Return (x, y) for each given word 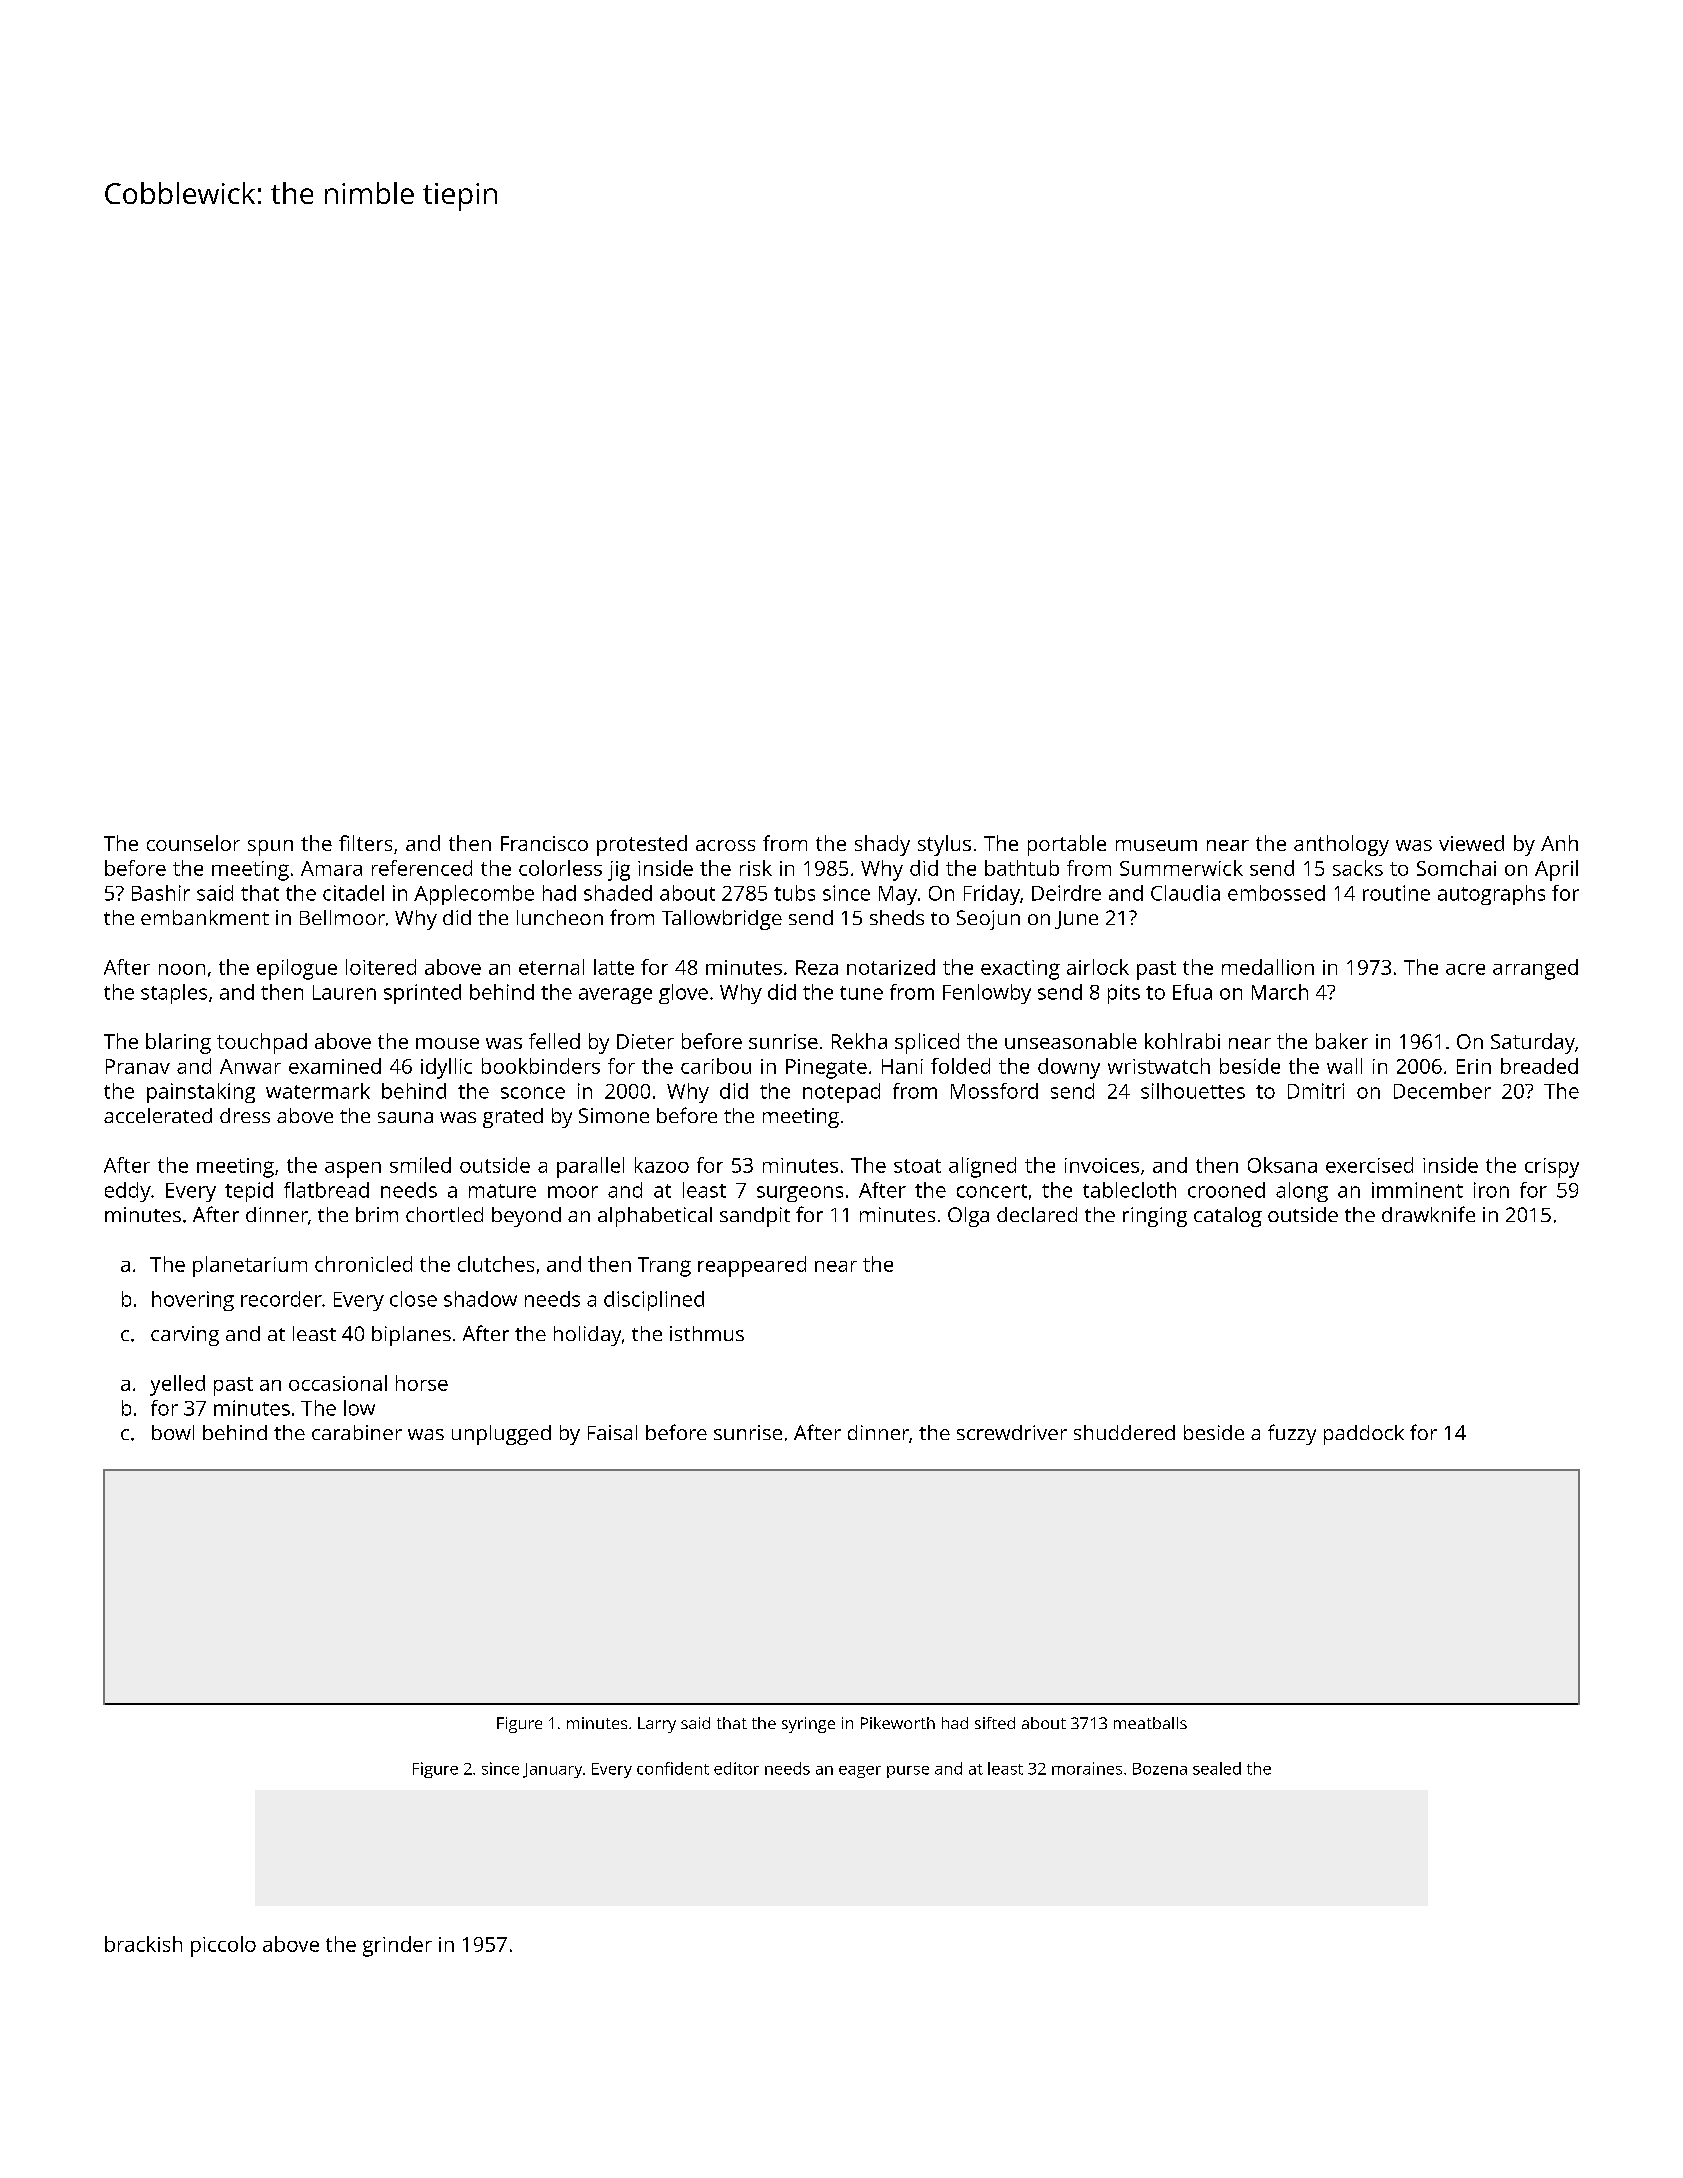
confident (673, 1768)
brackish (143, 1944)
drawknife (1428, 1214)
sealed (1217, 1768)
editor (736, 1768)
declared (1037, 1214)
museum (1156, 845)
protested (642, 845)
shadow (480, 1299)
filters (365, 843)
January (552, 1770)
